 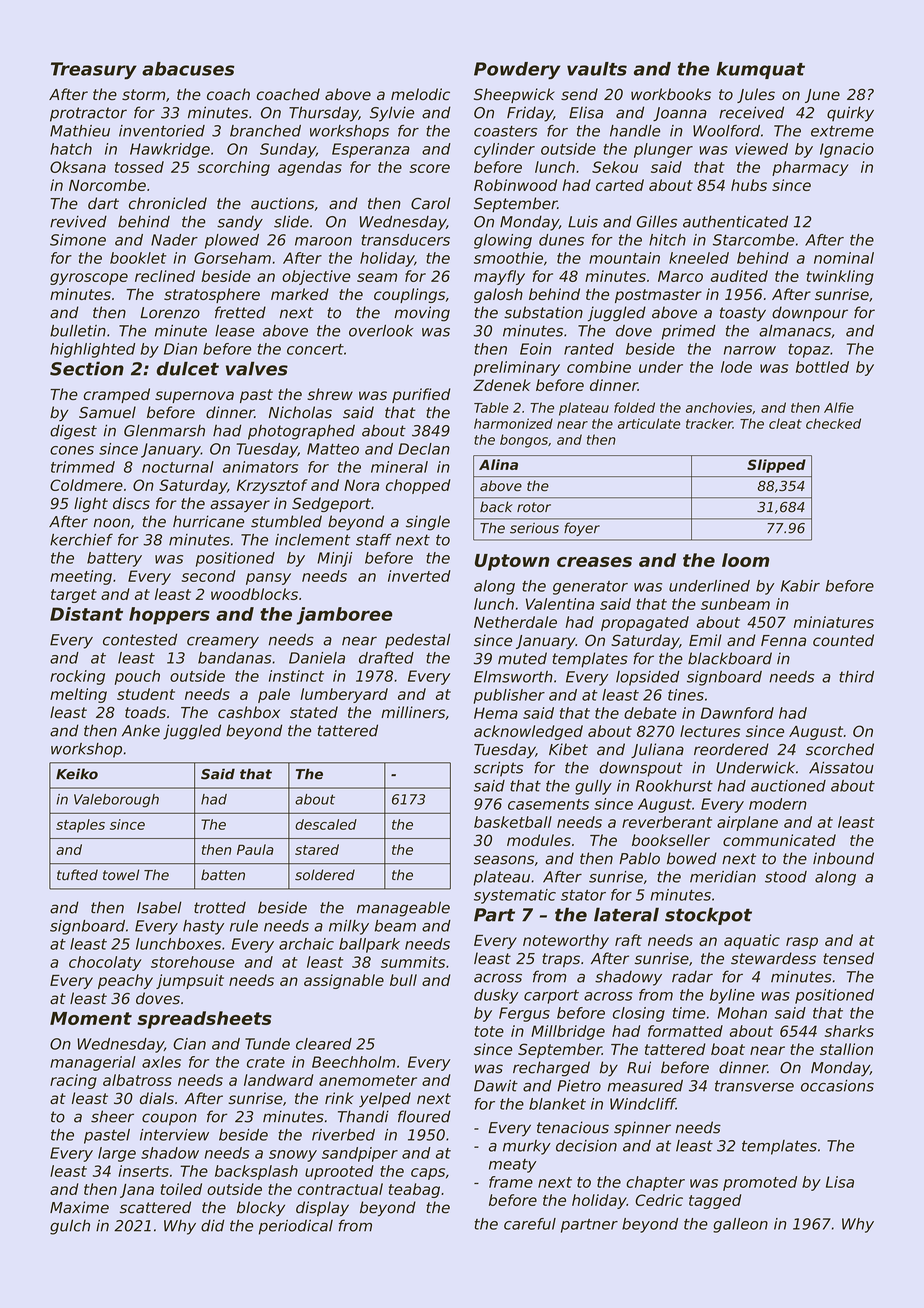 What do you see at coordinates (344, 695) in the document?
I see `lumberyard` at bounding box center [344, 695].
